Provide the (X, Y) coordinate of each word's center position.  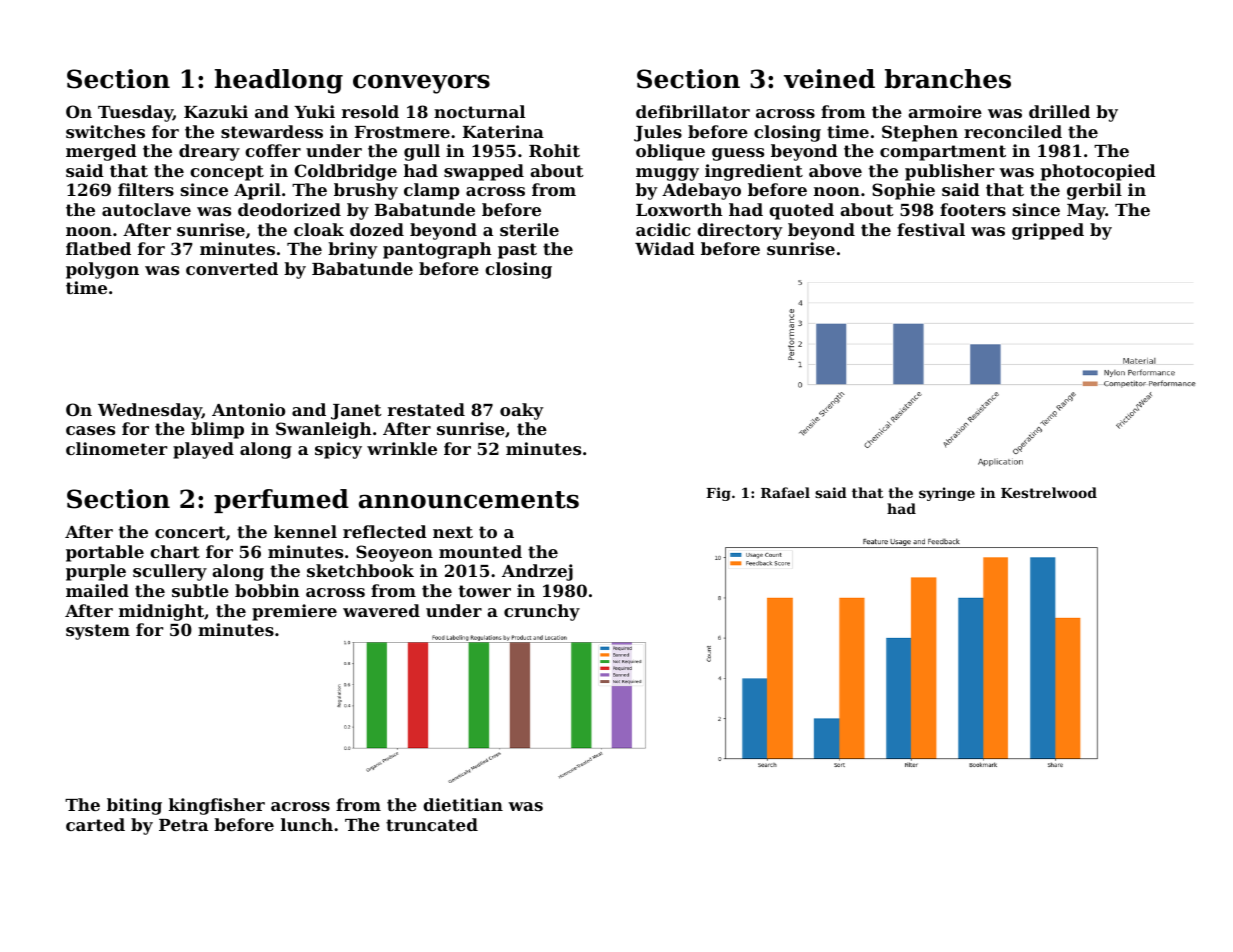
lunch (307, 824)
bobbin (267, 590)
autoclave (146, 209)
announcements (469, 500)
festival (931, 229)
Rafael (785, 492)
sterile (529, 229)
